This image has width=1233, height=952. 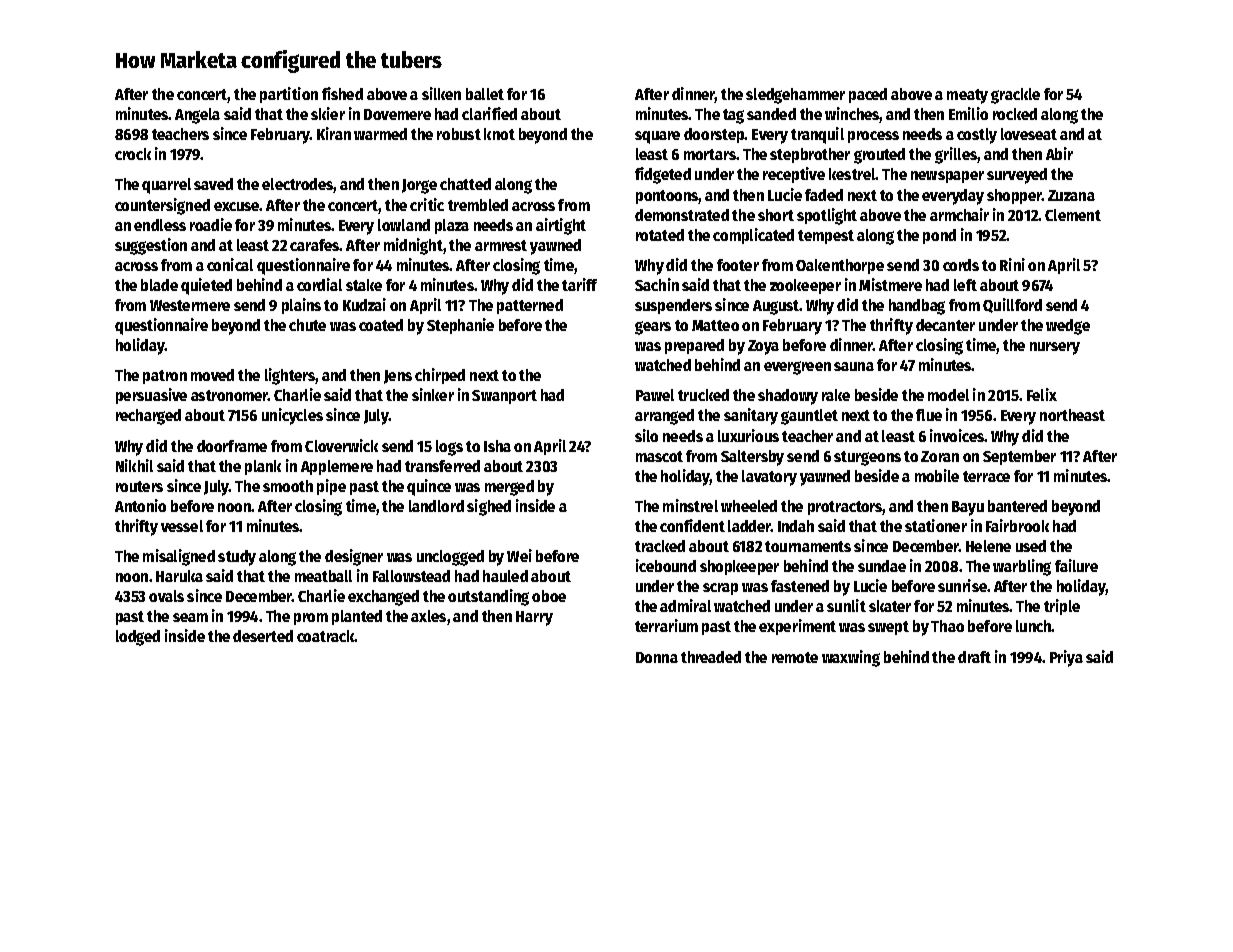 What do you see at coordinates (959, 214) in the image?
I see `armchair` at bounding box center [959, 214].
